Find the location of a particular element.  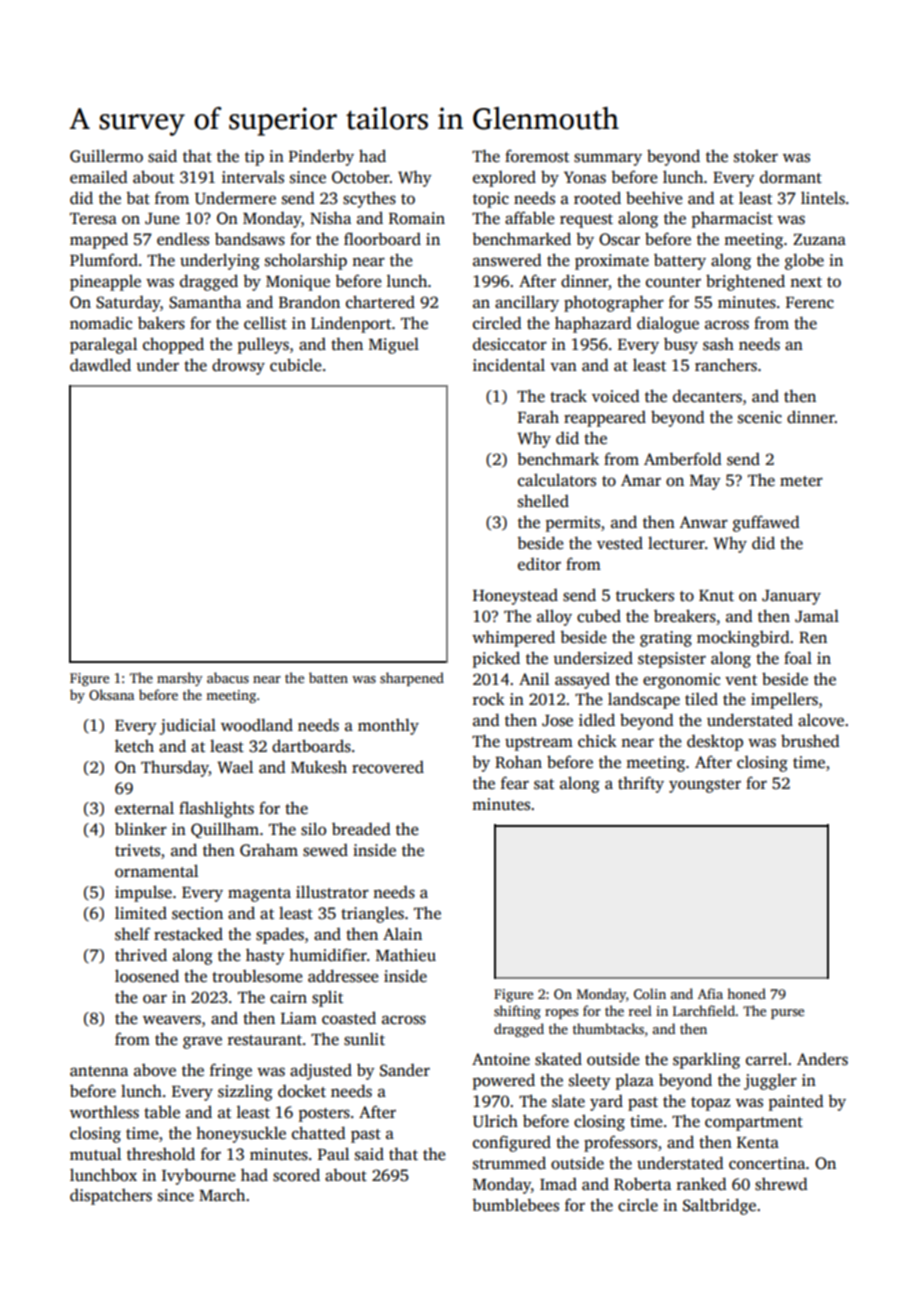

dispatchers is located at coordinates (111, 1197).
